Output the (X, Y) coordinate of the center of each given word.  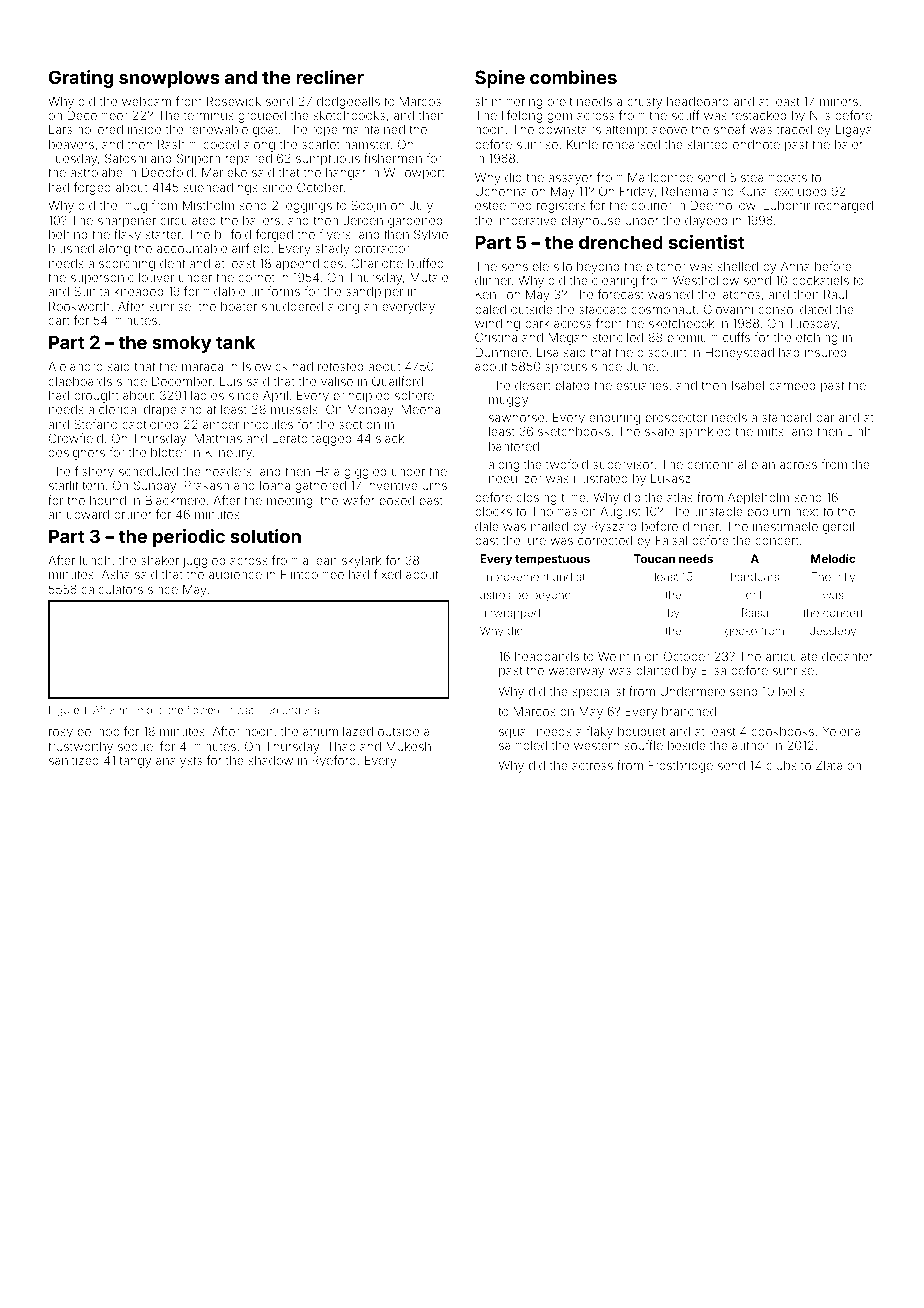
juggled (204, 562)
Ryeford (334, 761)
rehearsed (631, 144)
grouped (262, 117)
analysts (179, 762)
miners (839, 101)
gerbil (838, 528)
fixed (387, 574)
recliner (330, 77)
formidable (214, 291)
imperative (527, 221)
